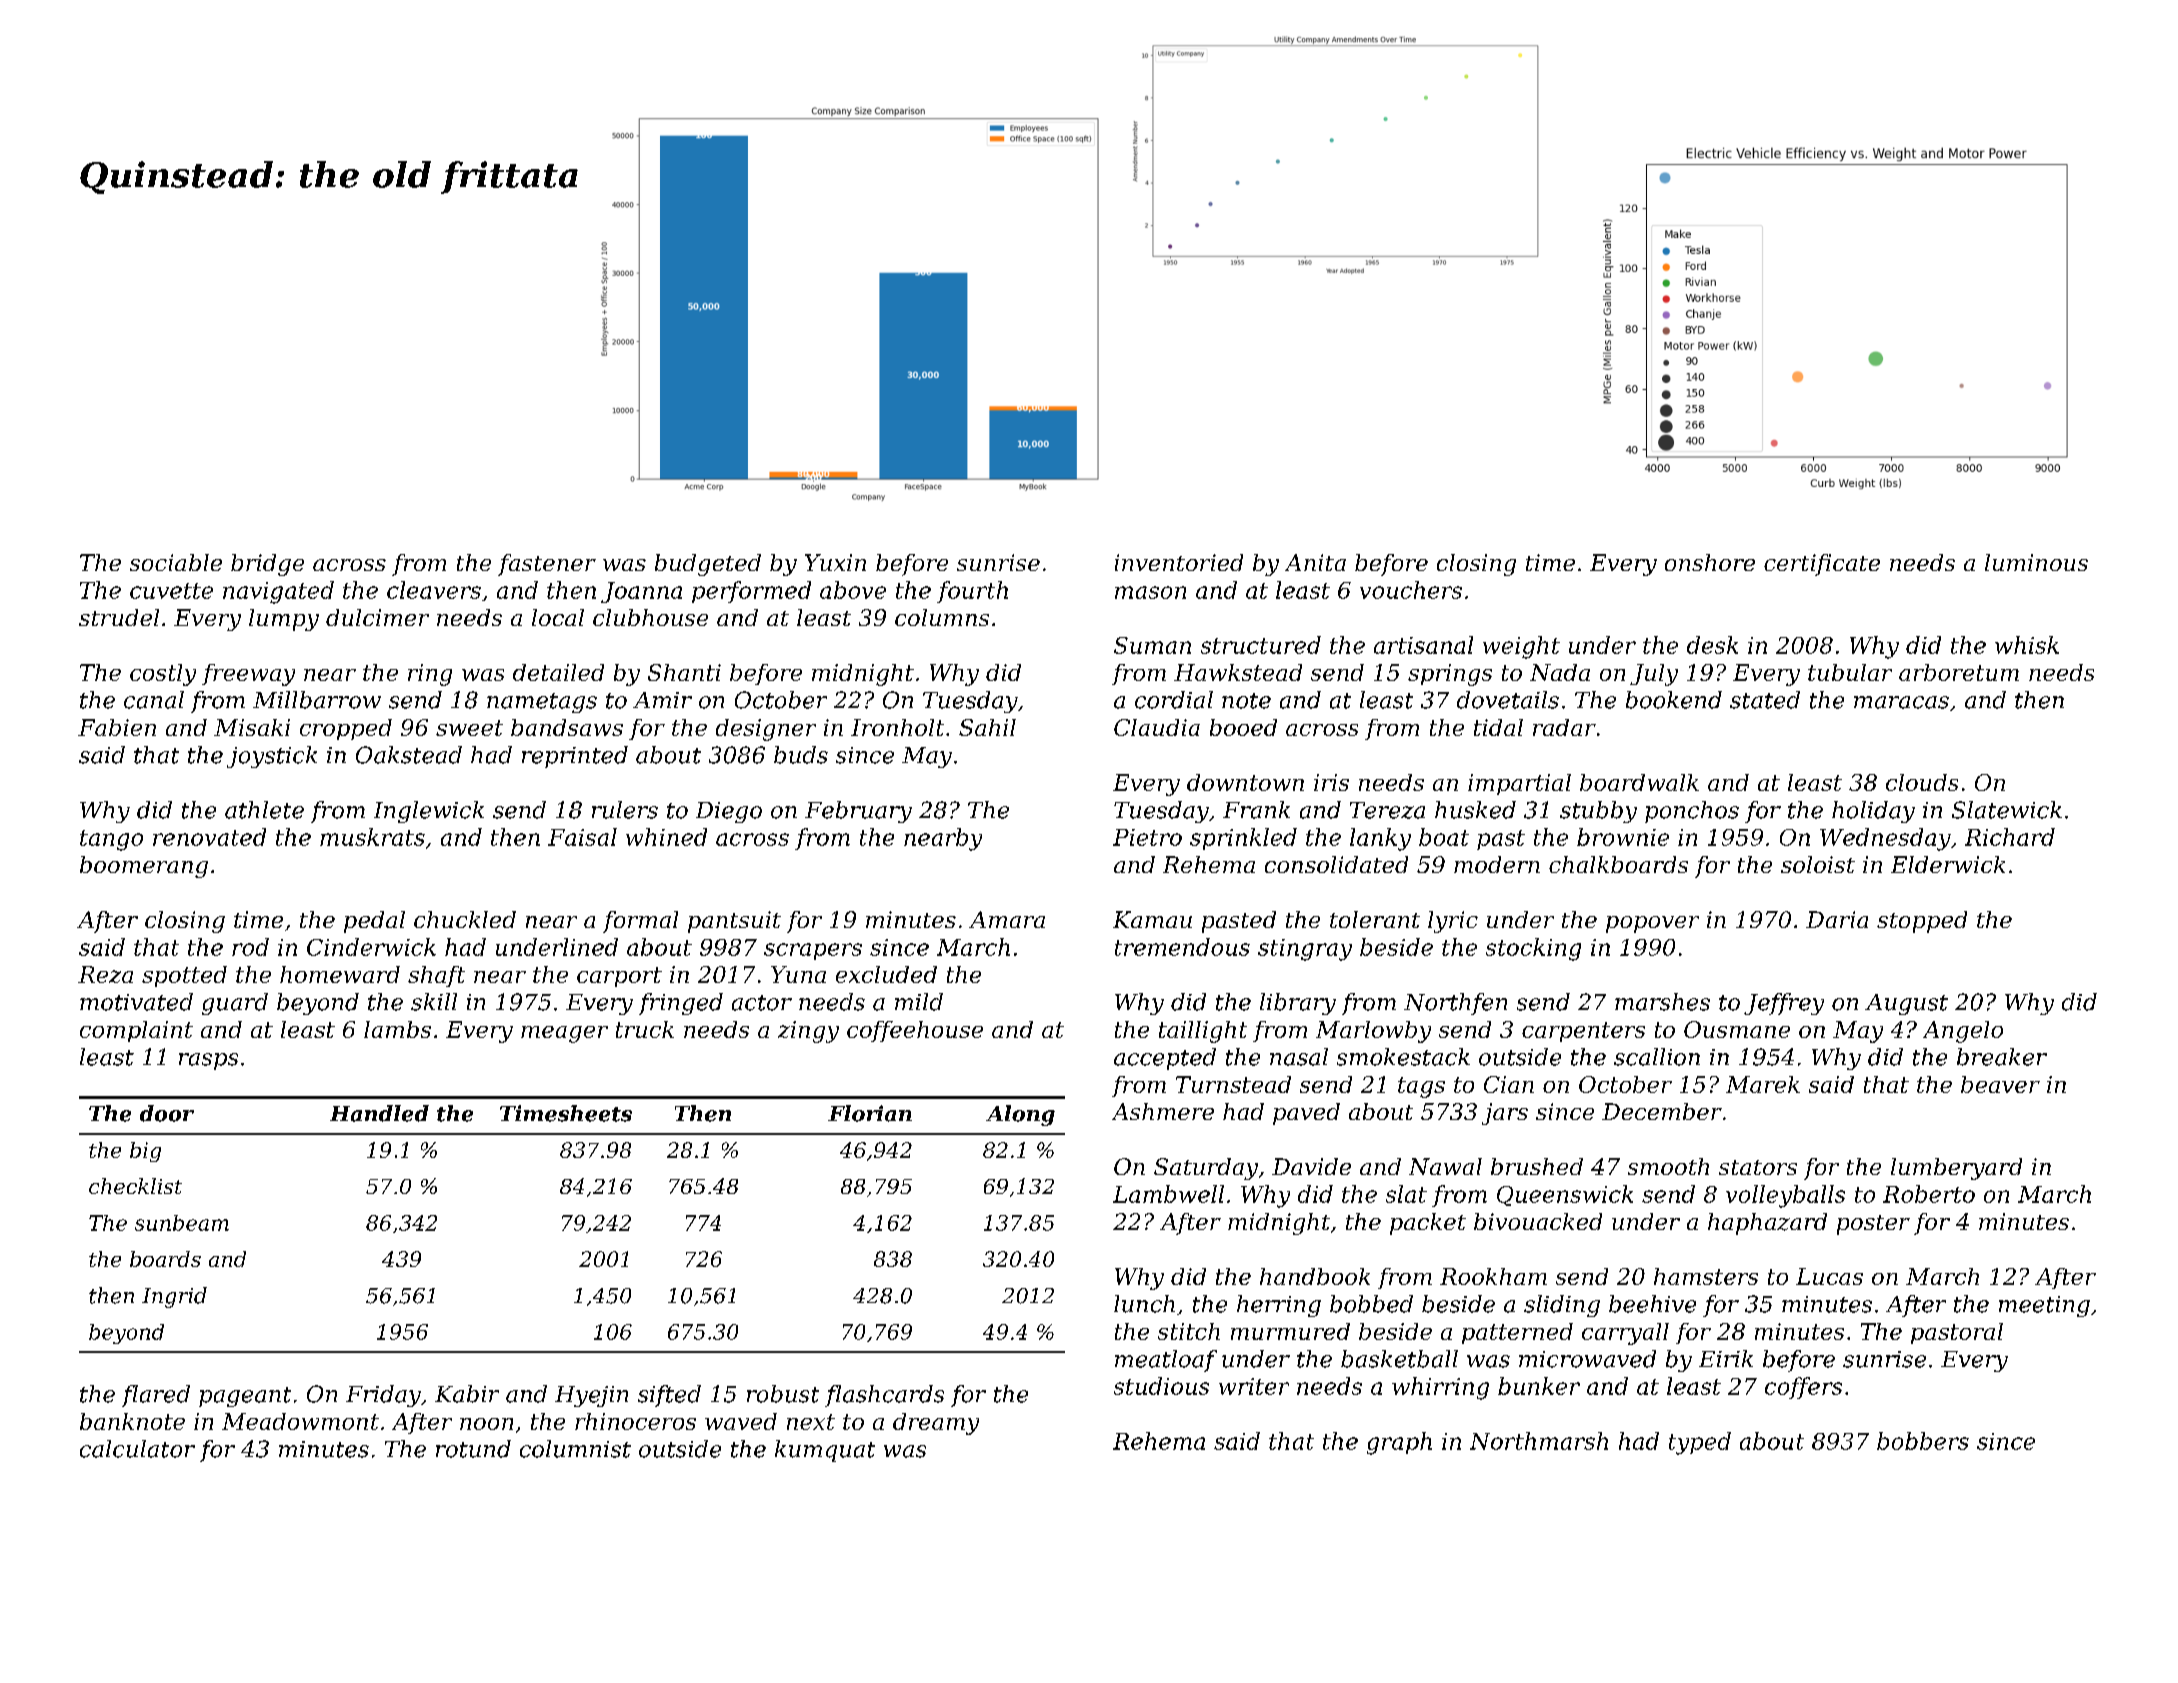  I want to click on dovetails, so click(1508, 700).
